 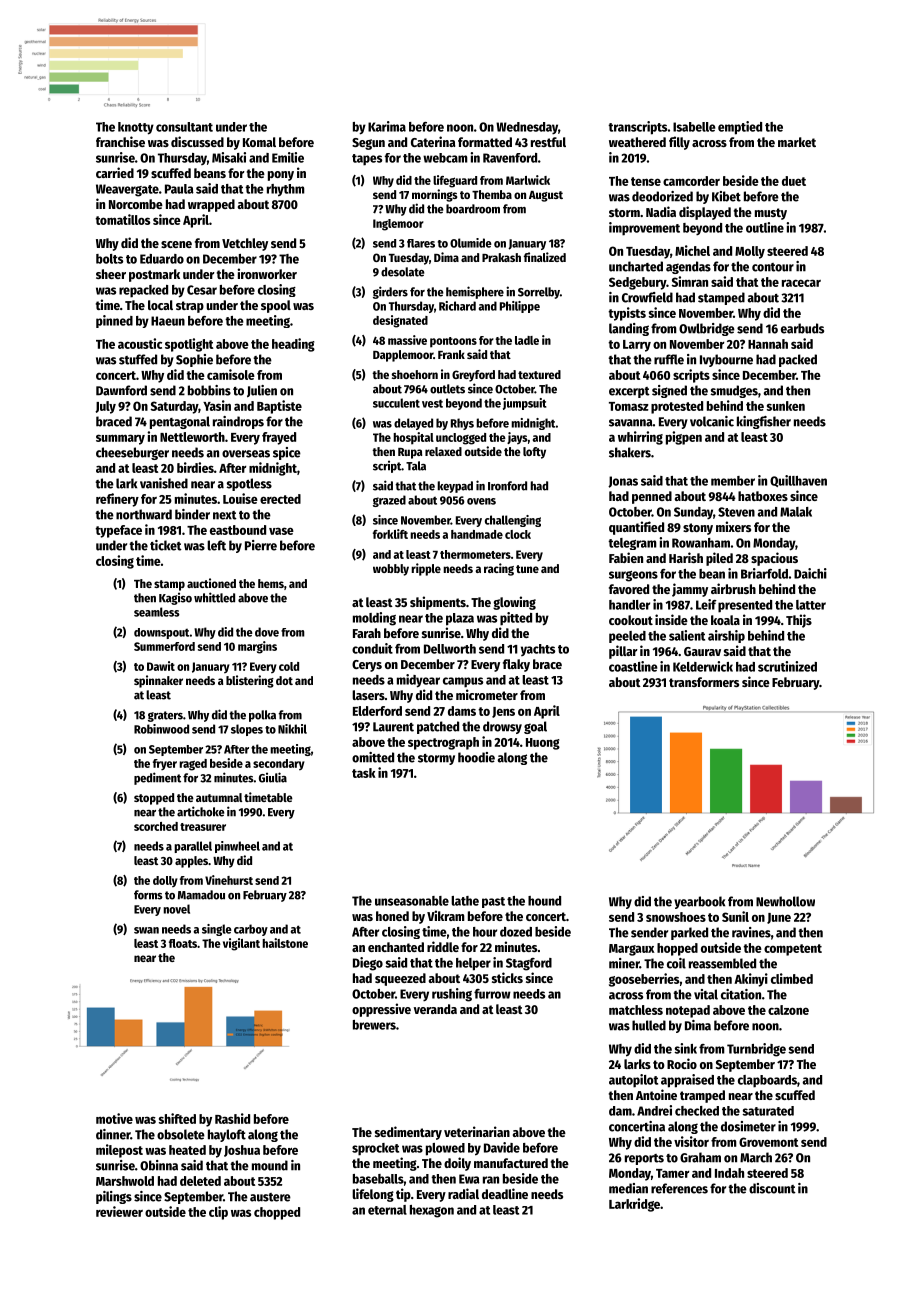 What do you see at coordinates (191, 862) in the screenshot?
I see `apples` at bounding box center [191, 862].
